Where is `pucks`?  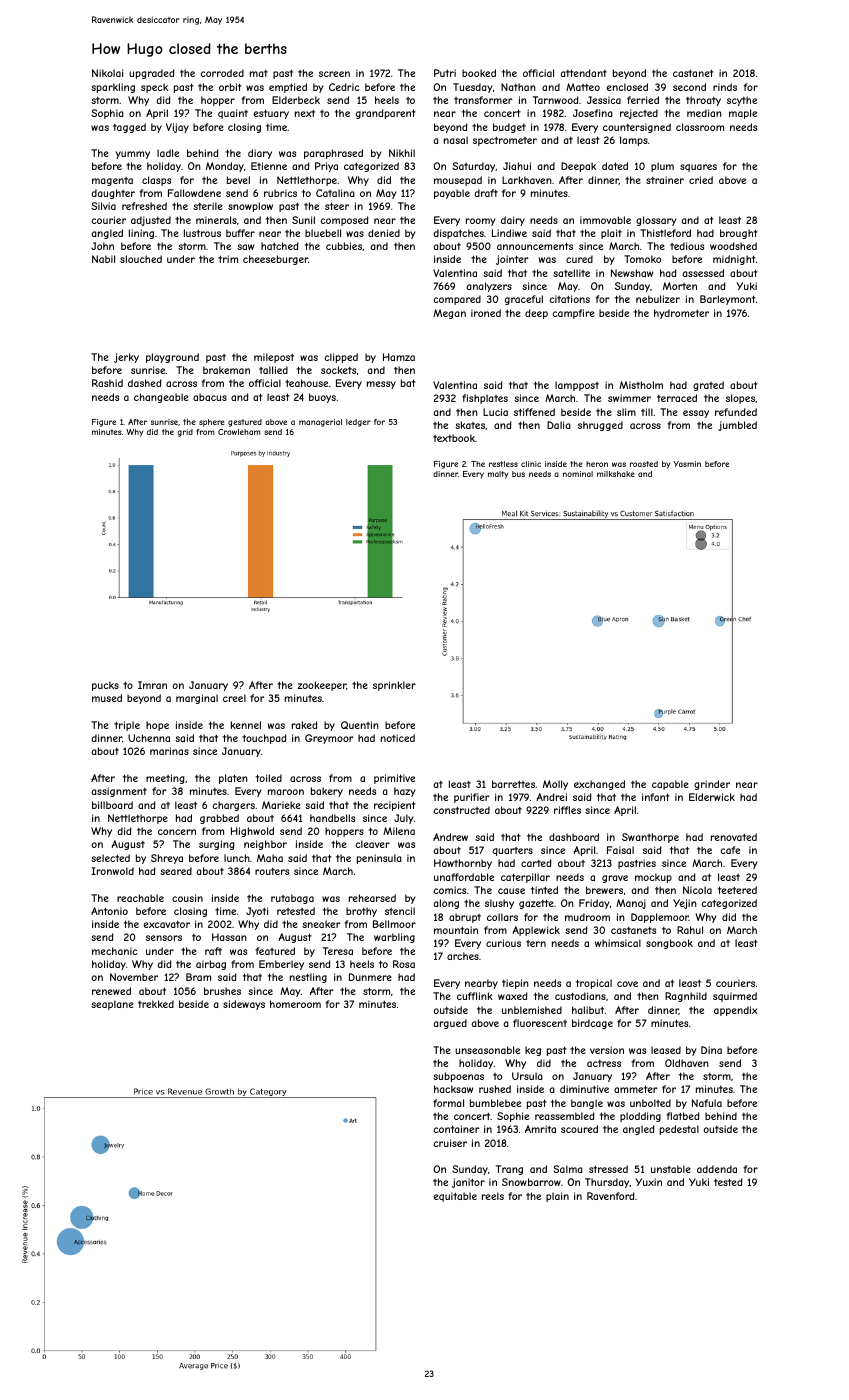
pucks is located at coordinates (105, 686).
